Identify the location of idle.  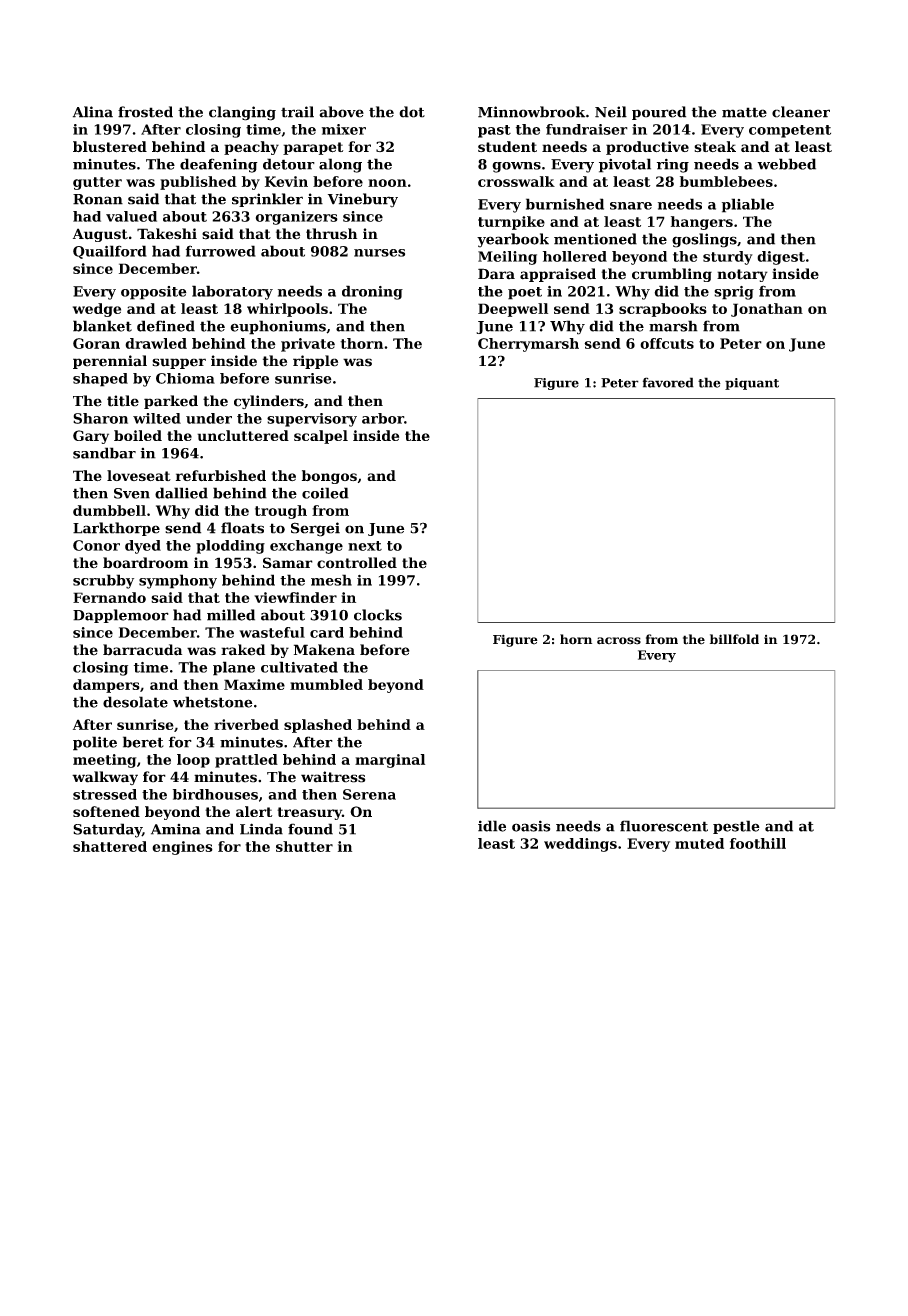
(492, 826).
